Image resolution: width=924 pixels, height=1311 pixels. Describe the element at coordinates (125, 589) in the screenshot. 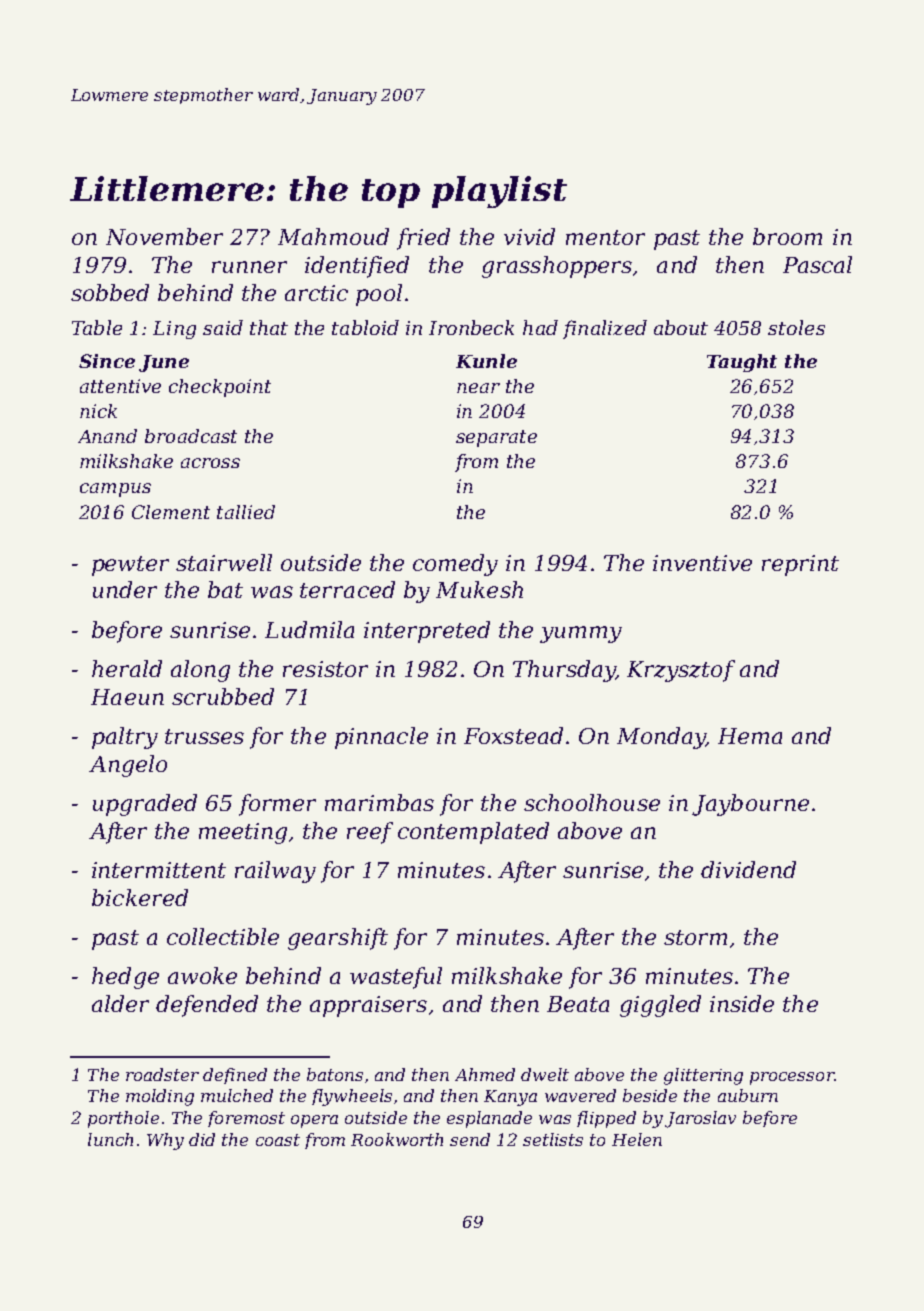

I see `under` at that location.
